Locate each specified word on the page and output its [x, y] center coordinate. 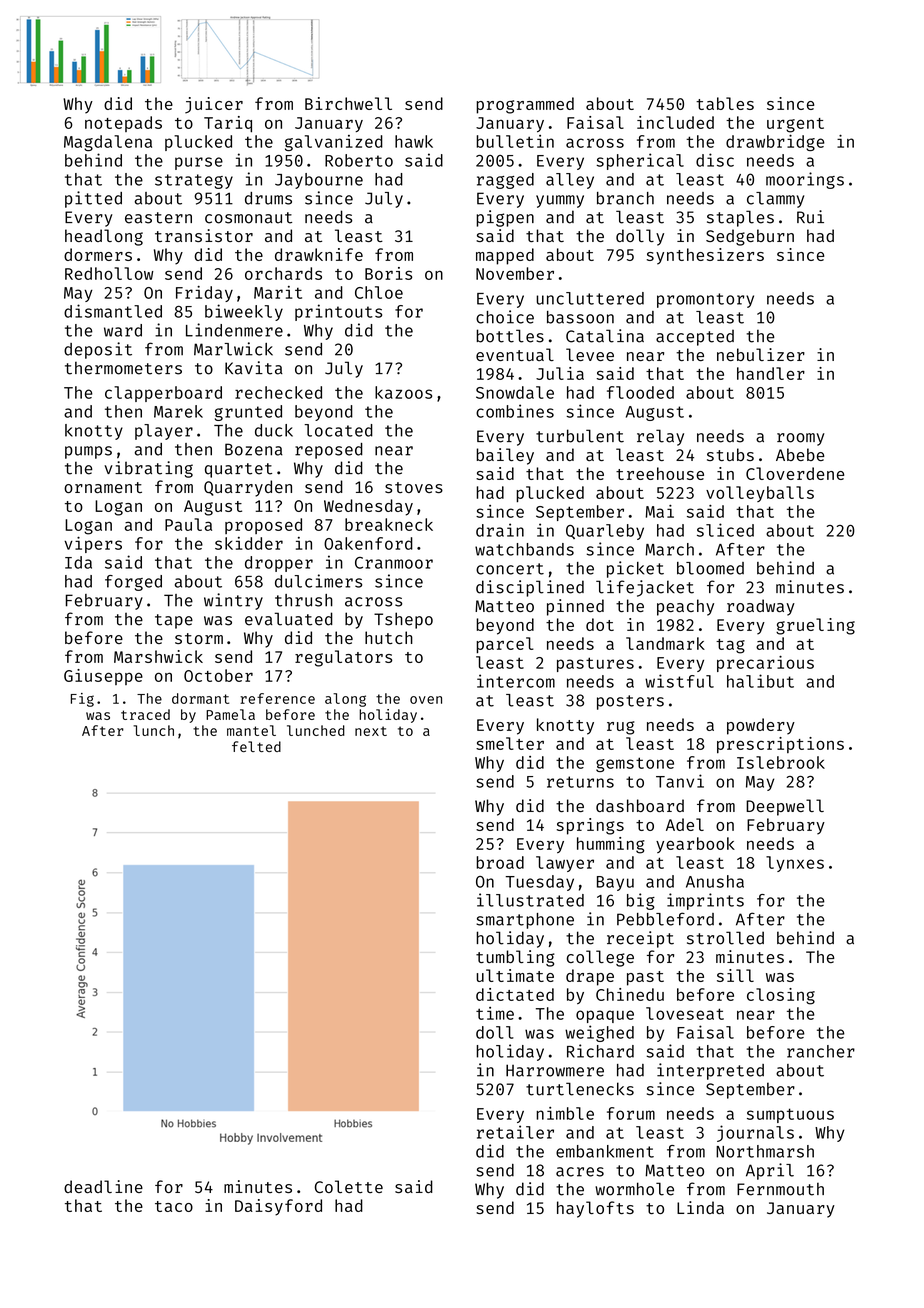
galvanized [334, 143]
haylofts [595, 1209]
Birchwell [348, 103]
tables [725, 103]
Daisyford [278, 1207]
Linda [700, 1207]
